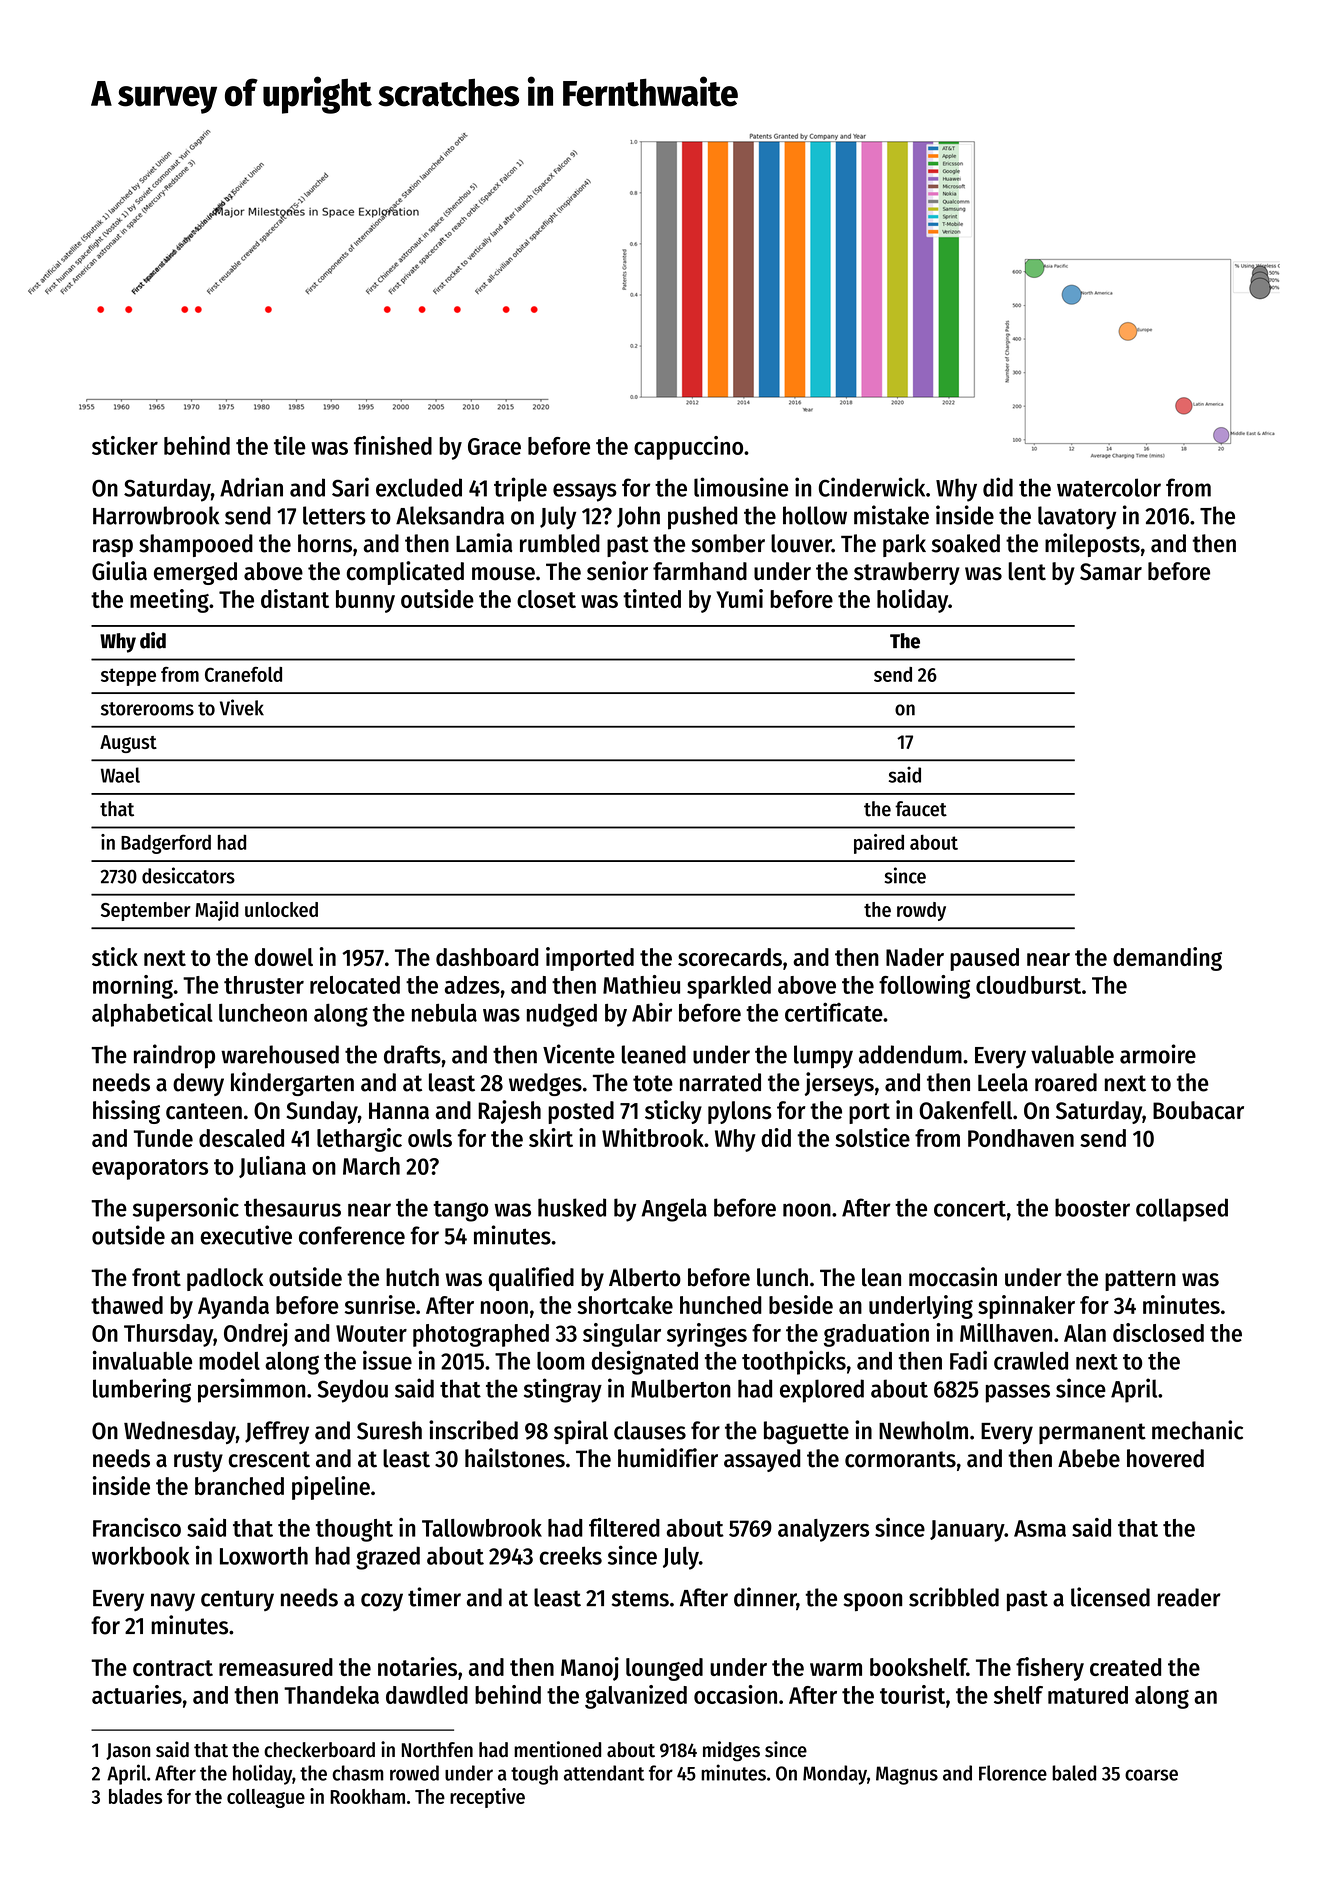 The height and width of the page is (1892, 1338). I want to click on relocated, so click(355, 985).
